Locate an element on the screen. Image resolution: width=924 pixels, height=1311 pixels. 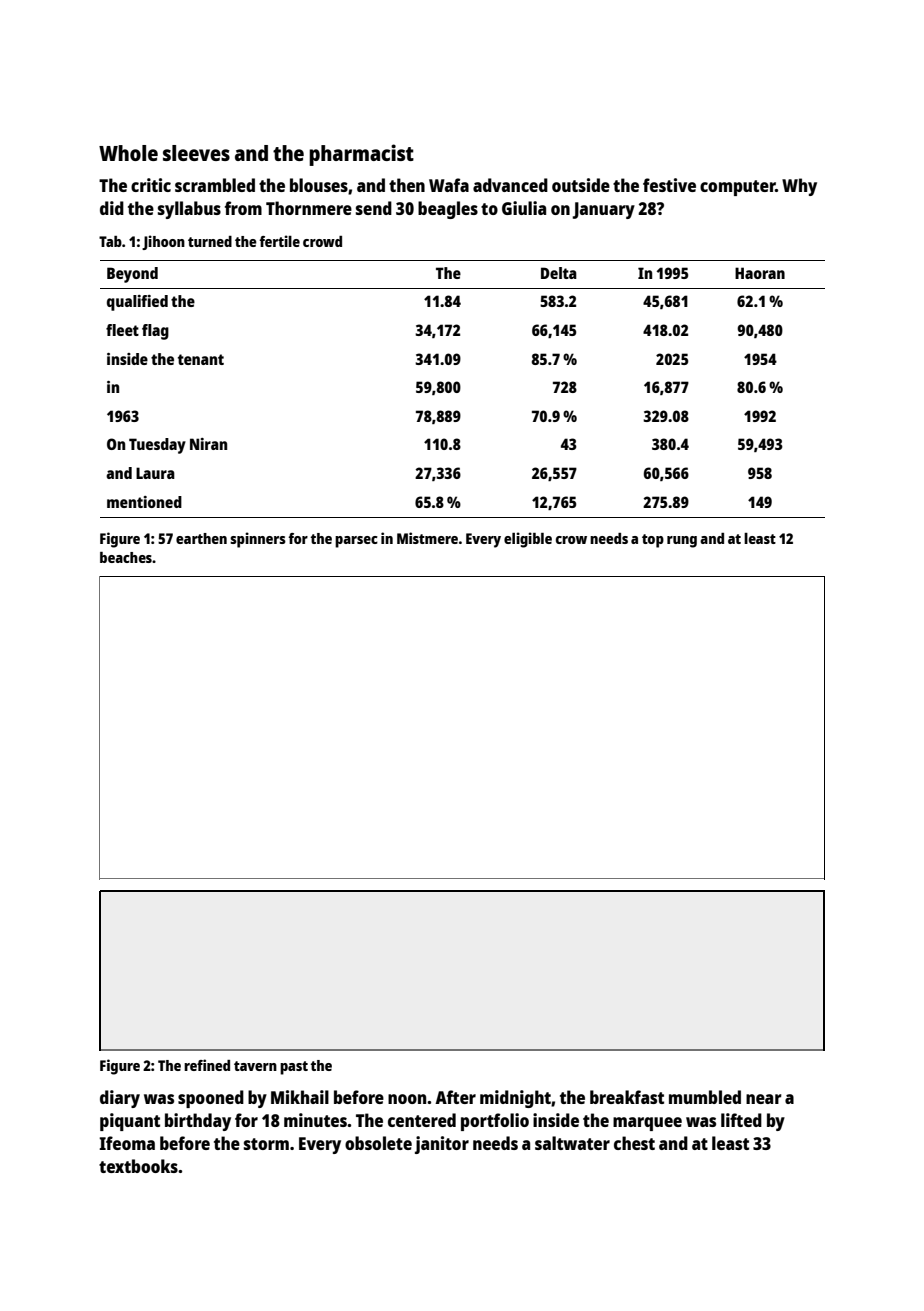
mumbled is located at coordinates (705, 1097).
